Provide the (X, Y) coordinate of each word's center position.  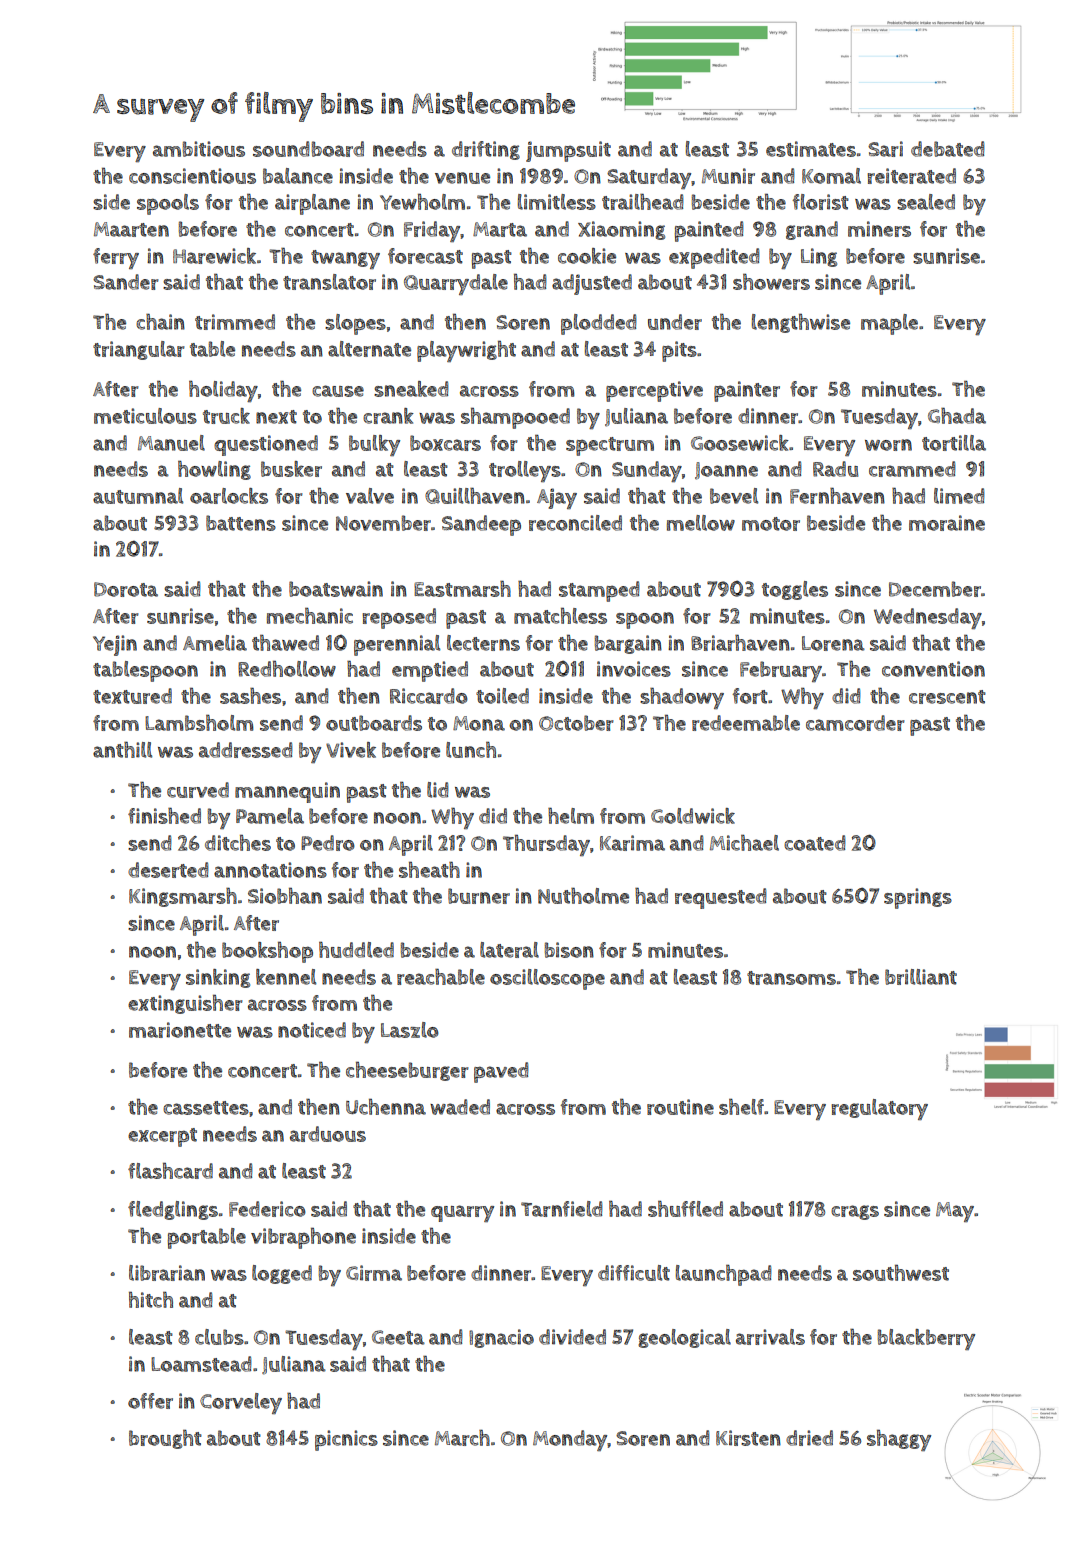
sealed (926, 202)
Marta (500, 229)
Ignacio (501, 1338)
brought (165, 1439)
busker (291, 469)
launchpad (724, 1275)
